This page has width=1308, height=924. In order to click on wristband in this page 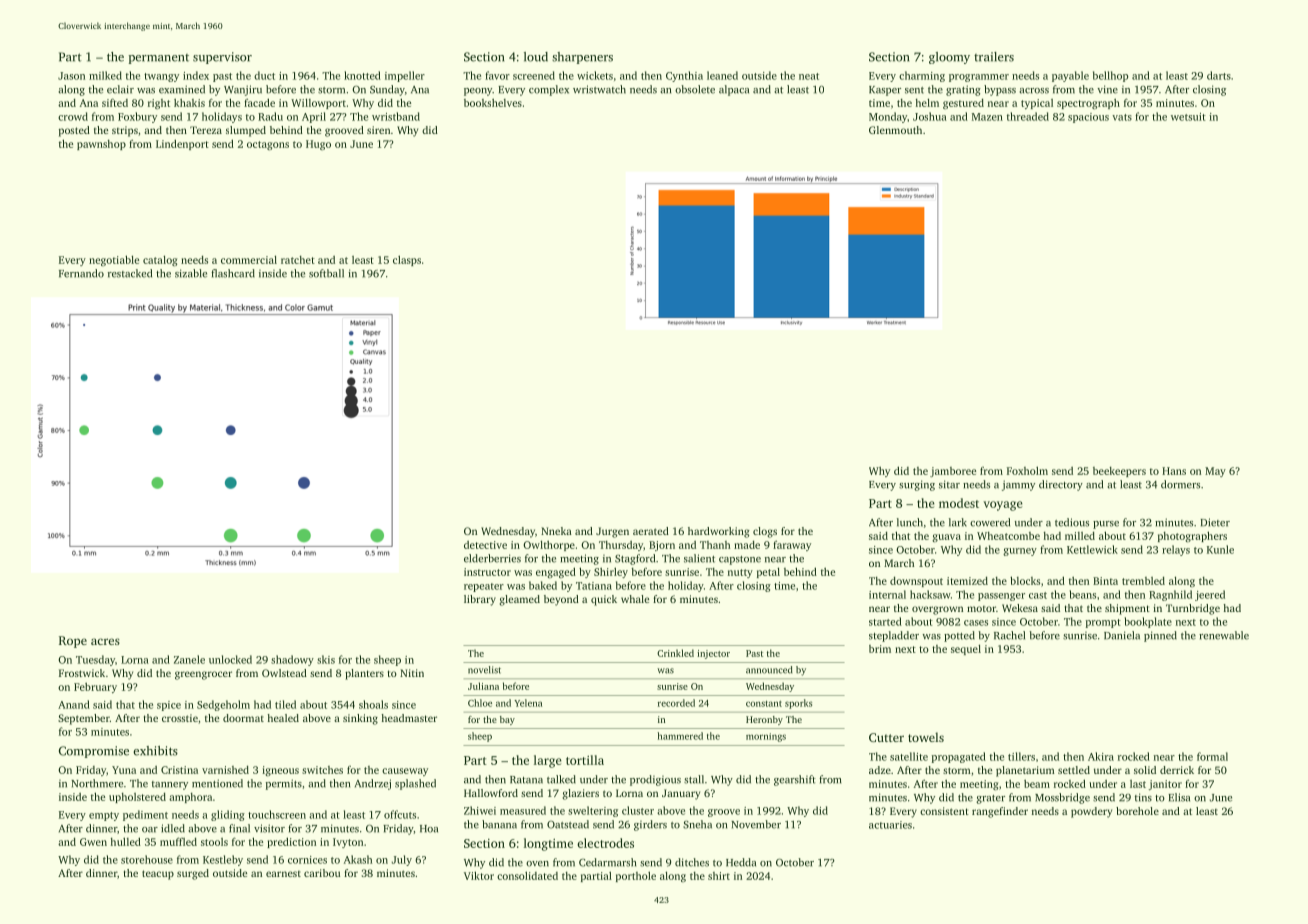, I will do `click(396, 116)`.
